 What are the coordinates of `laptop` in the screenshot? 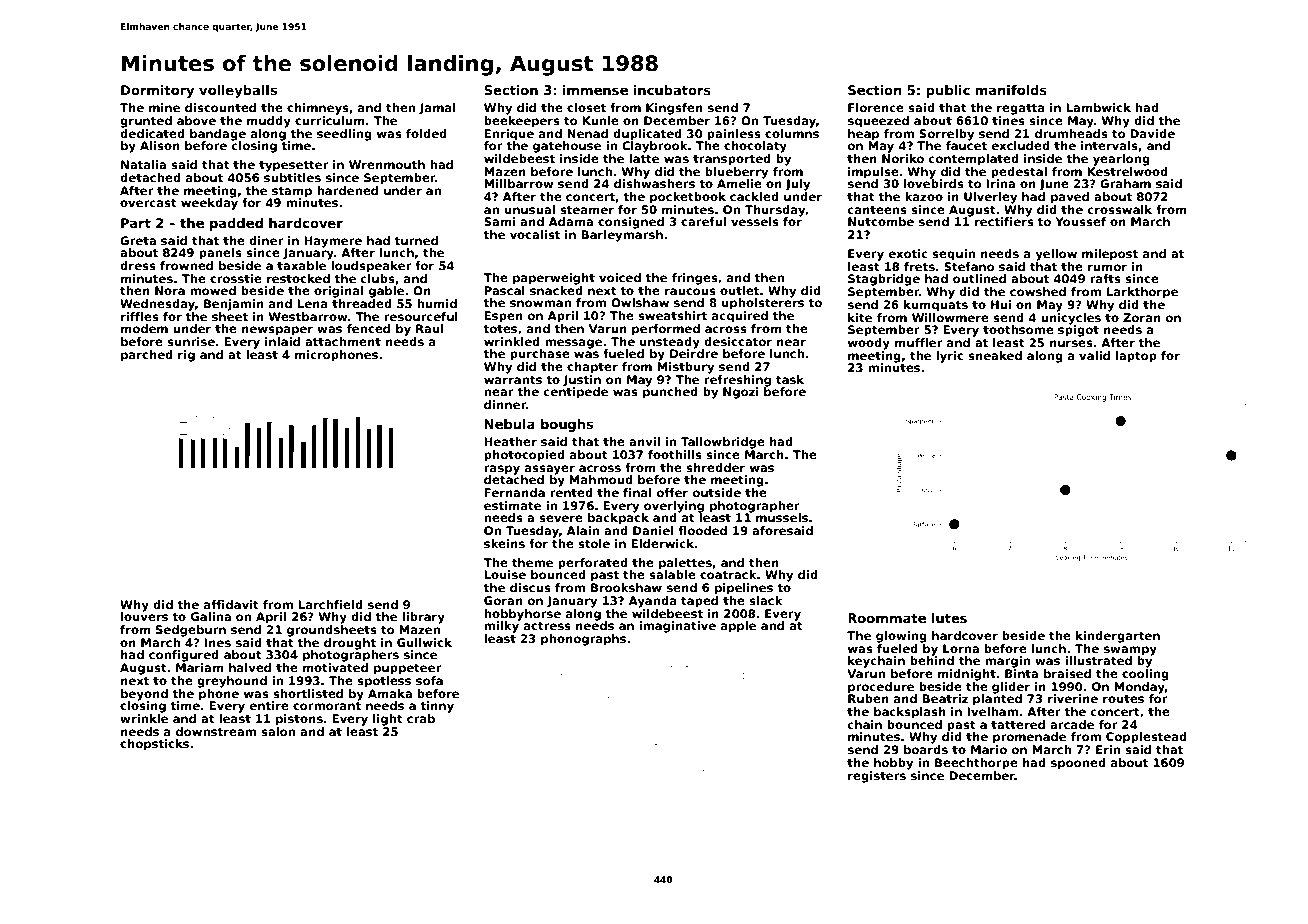 It's located at (1136, 357).
